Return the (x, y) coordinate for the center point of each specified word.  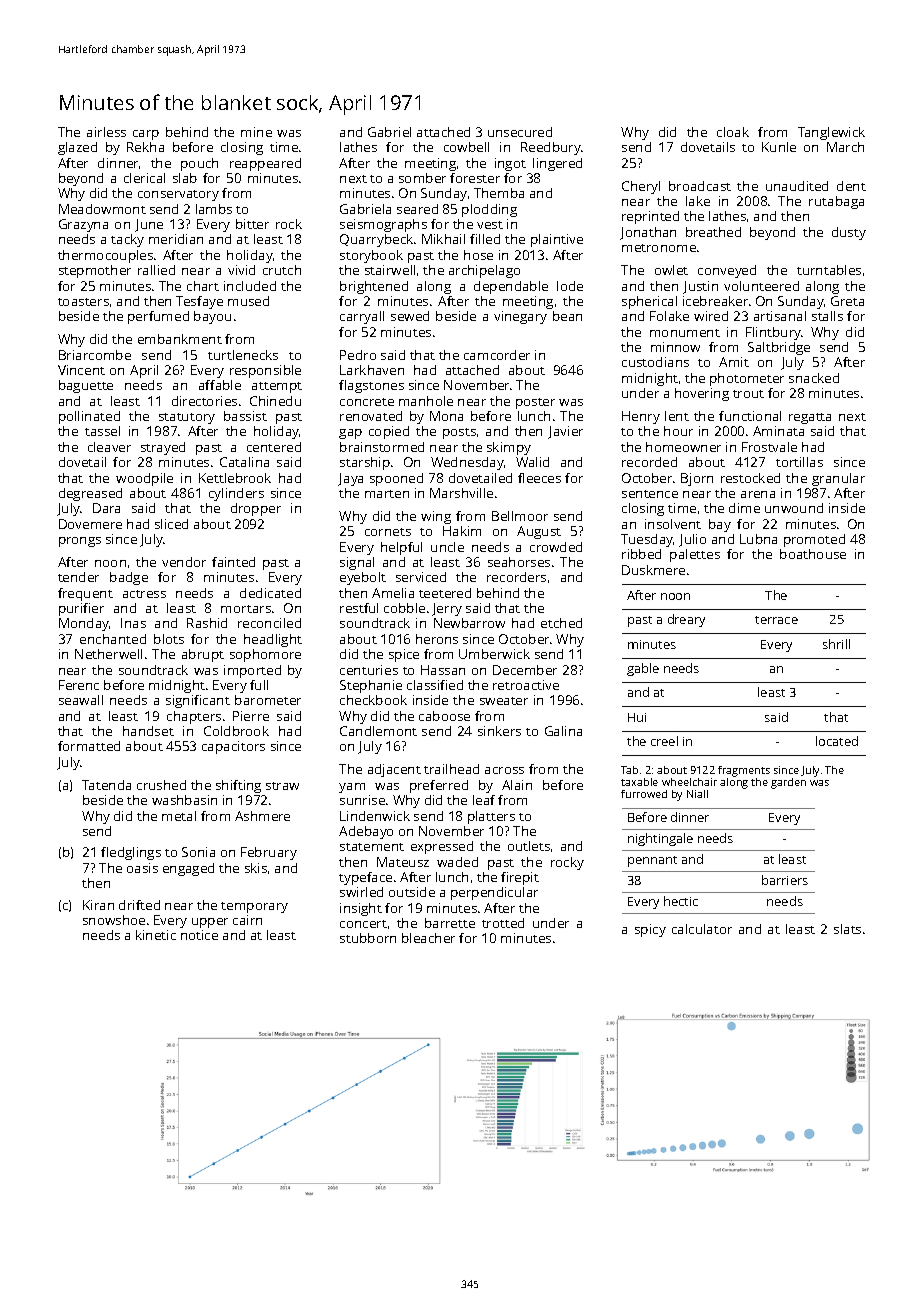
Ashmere (262, 816)
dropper (256, 509)
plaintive (557, 240)
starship (365, 463)
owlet (671, 270)
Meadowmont (102, 209)
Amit (734, 362)
